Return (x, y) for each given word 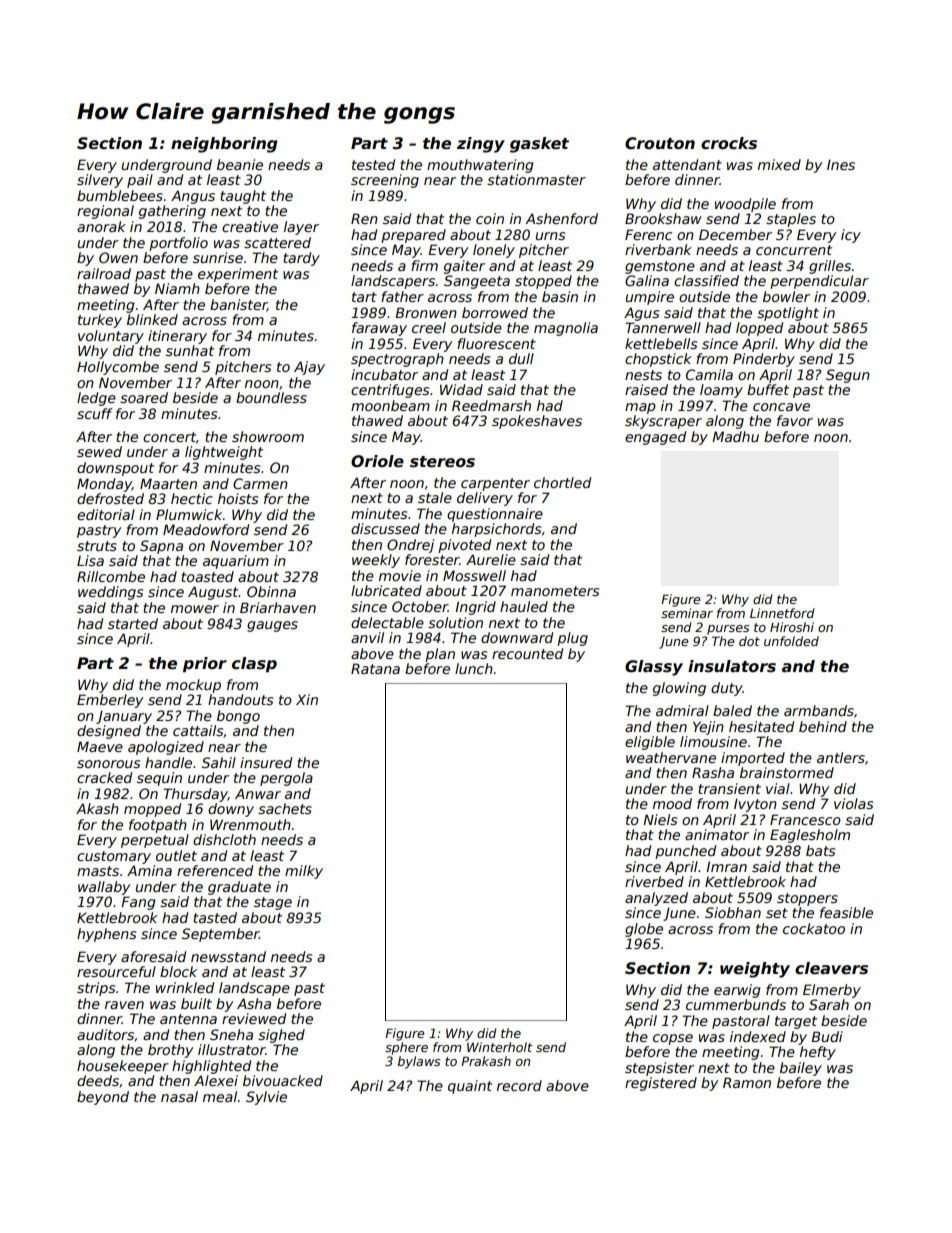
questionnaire (495, 515)
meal (220, 1096)
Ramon (747, 1082)
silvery (100, 181)
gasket (539, 145)
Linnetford (782, 613)
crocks (729, 143)
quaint (470, 1087)
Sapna (161, 547)
